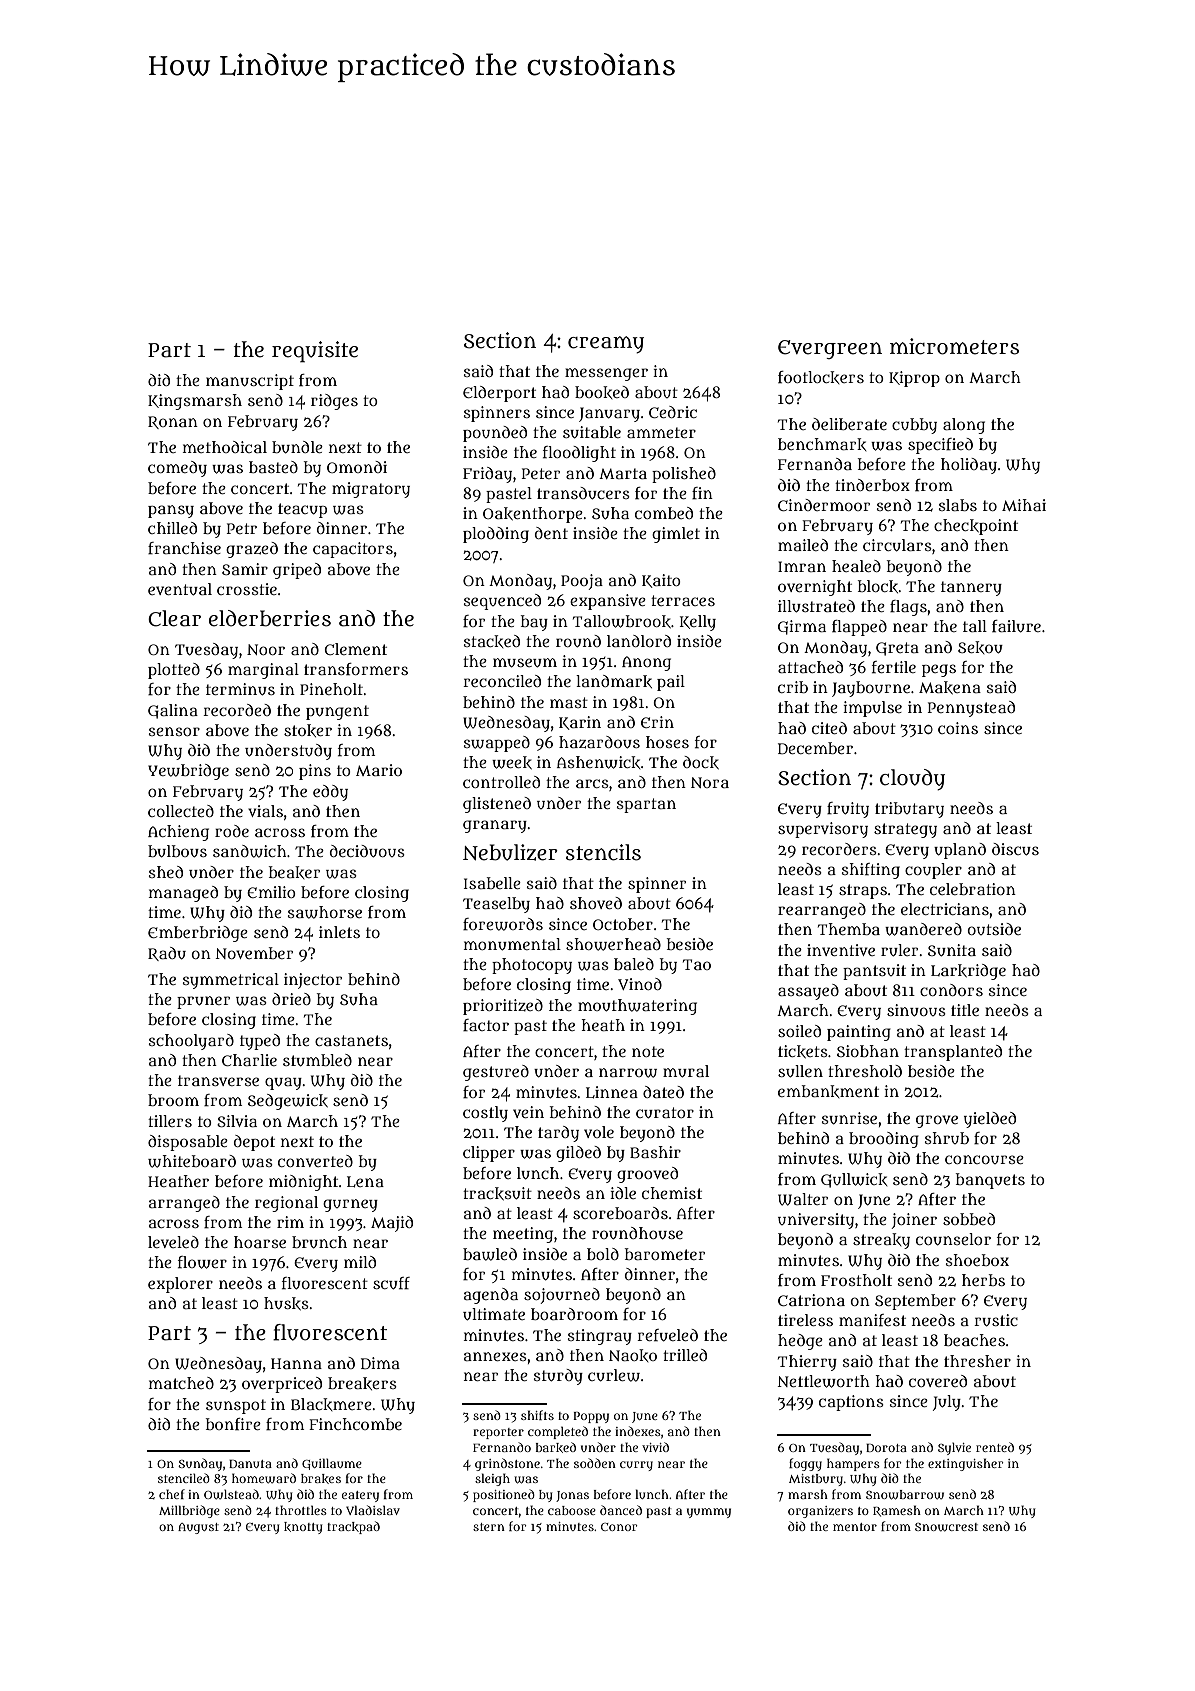  Describe the element at coordinates (353, 1527) in the image. I see `trackpad` at that location.
